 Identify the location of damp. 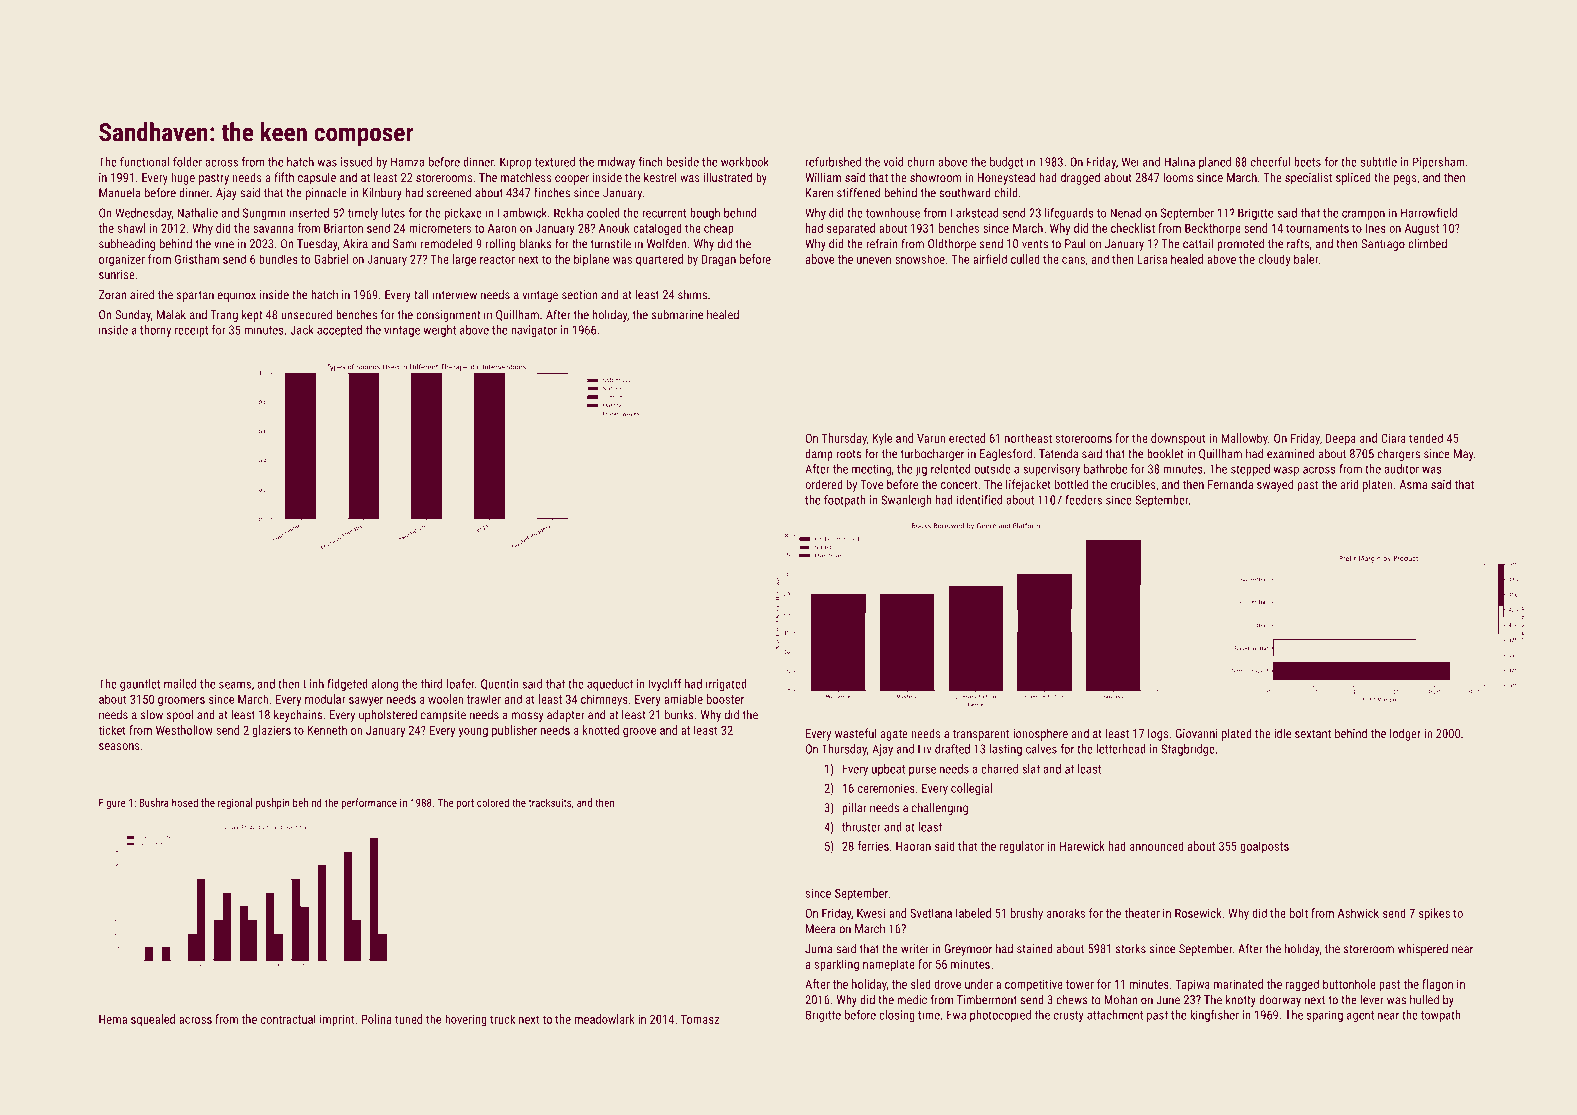
(819, 455).
